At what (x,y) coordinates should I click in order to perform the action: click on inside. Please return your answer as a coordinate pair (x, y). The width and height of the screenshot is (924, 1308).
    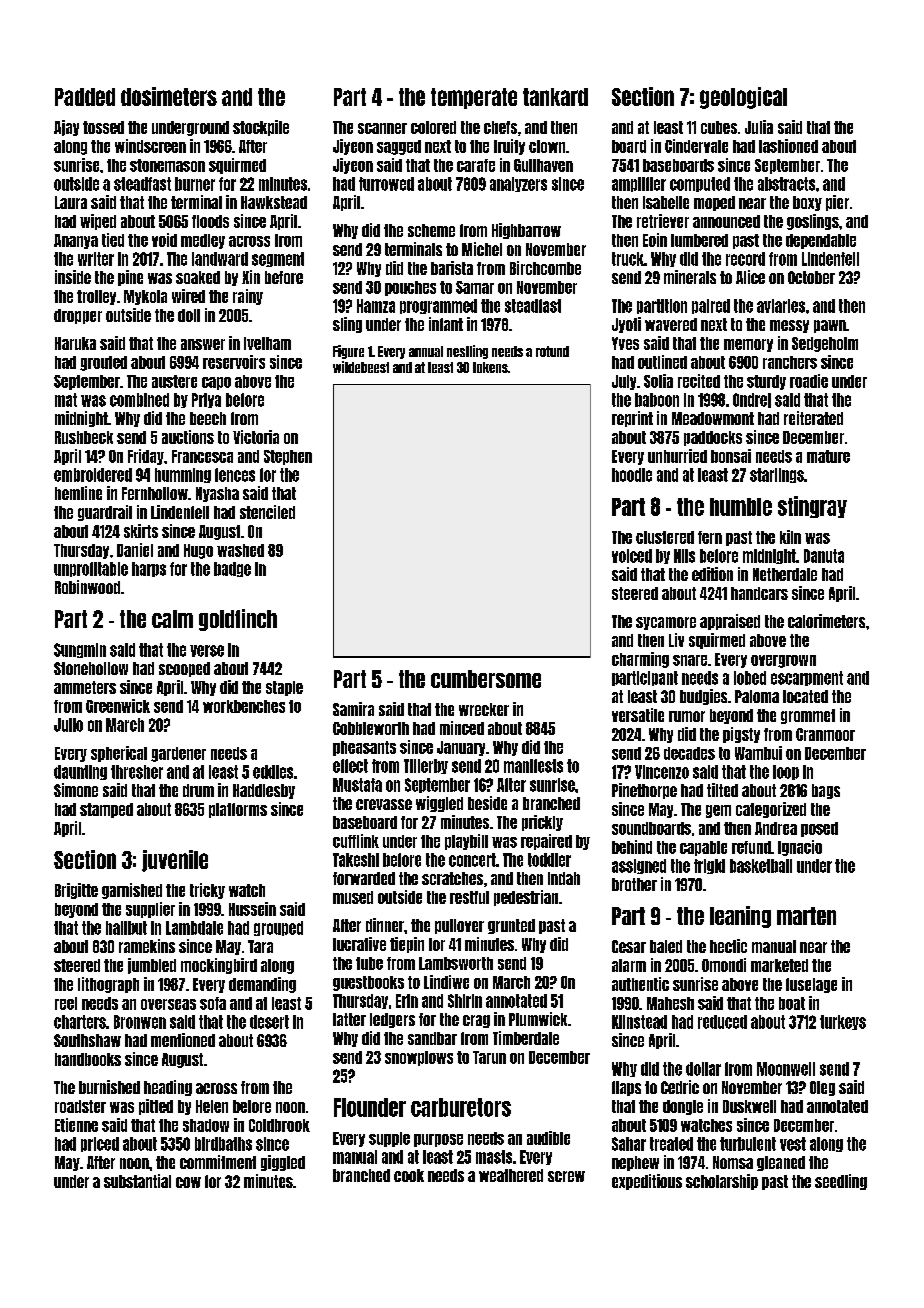
    Looking at the image, I should click on (73, 277).
